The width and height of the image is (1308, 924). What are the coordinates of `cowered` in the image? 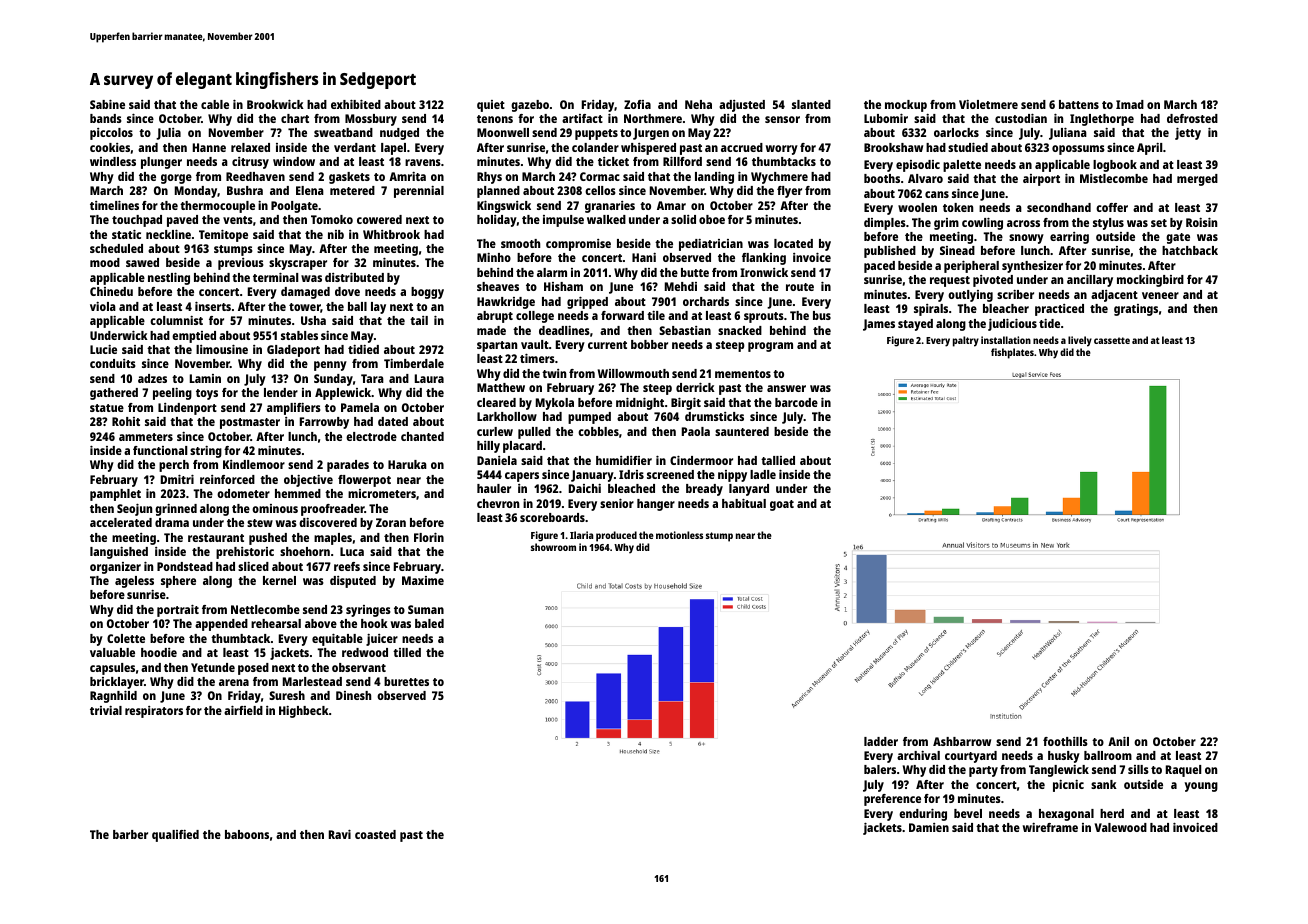 It's located at (379, 219).
